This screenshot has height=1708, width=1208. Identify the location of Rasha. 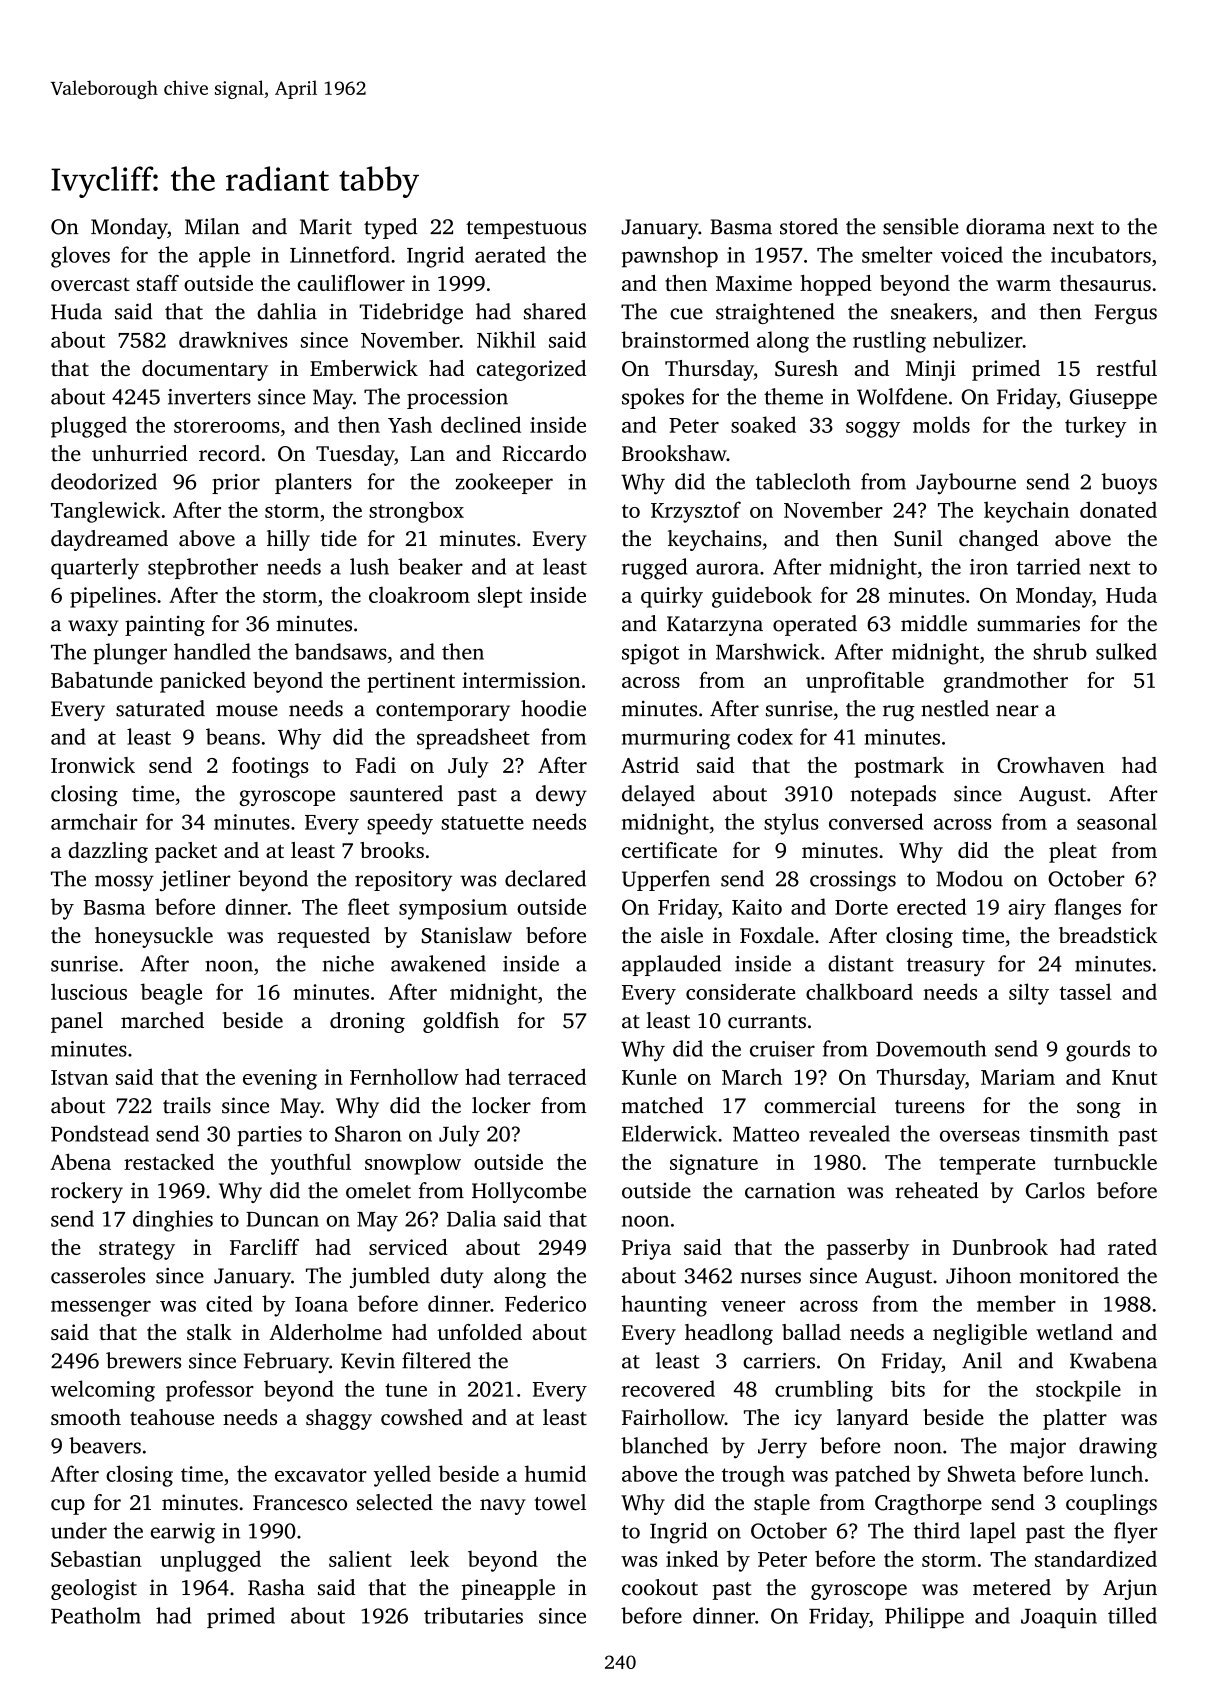
(276, 1587).
